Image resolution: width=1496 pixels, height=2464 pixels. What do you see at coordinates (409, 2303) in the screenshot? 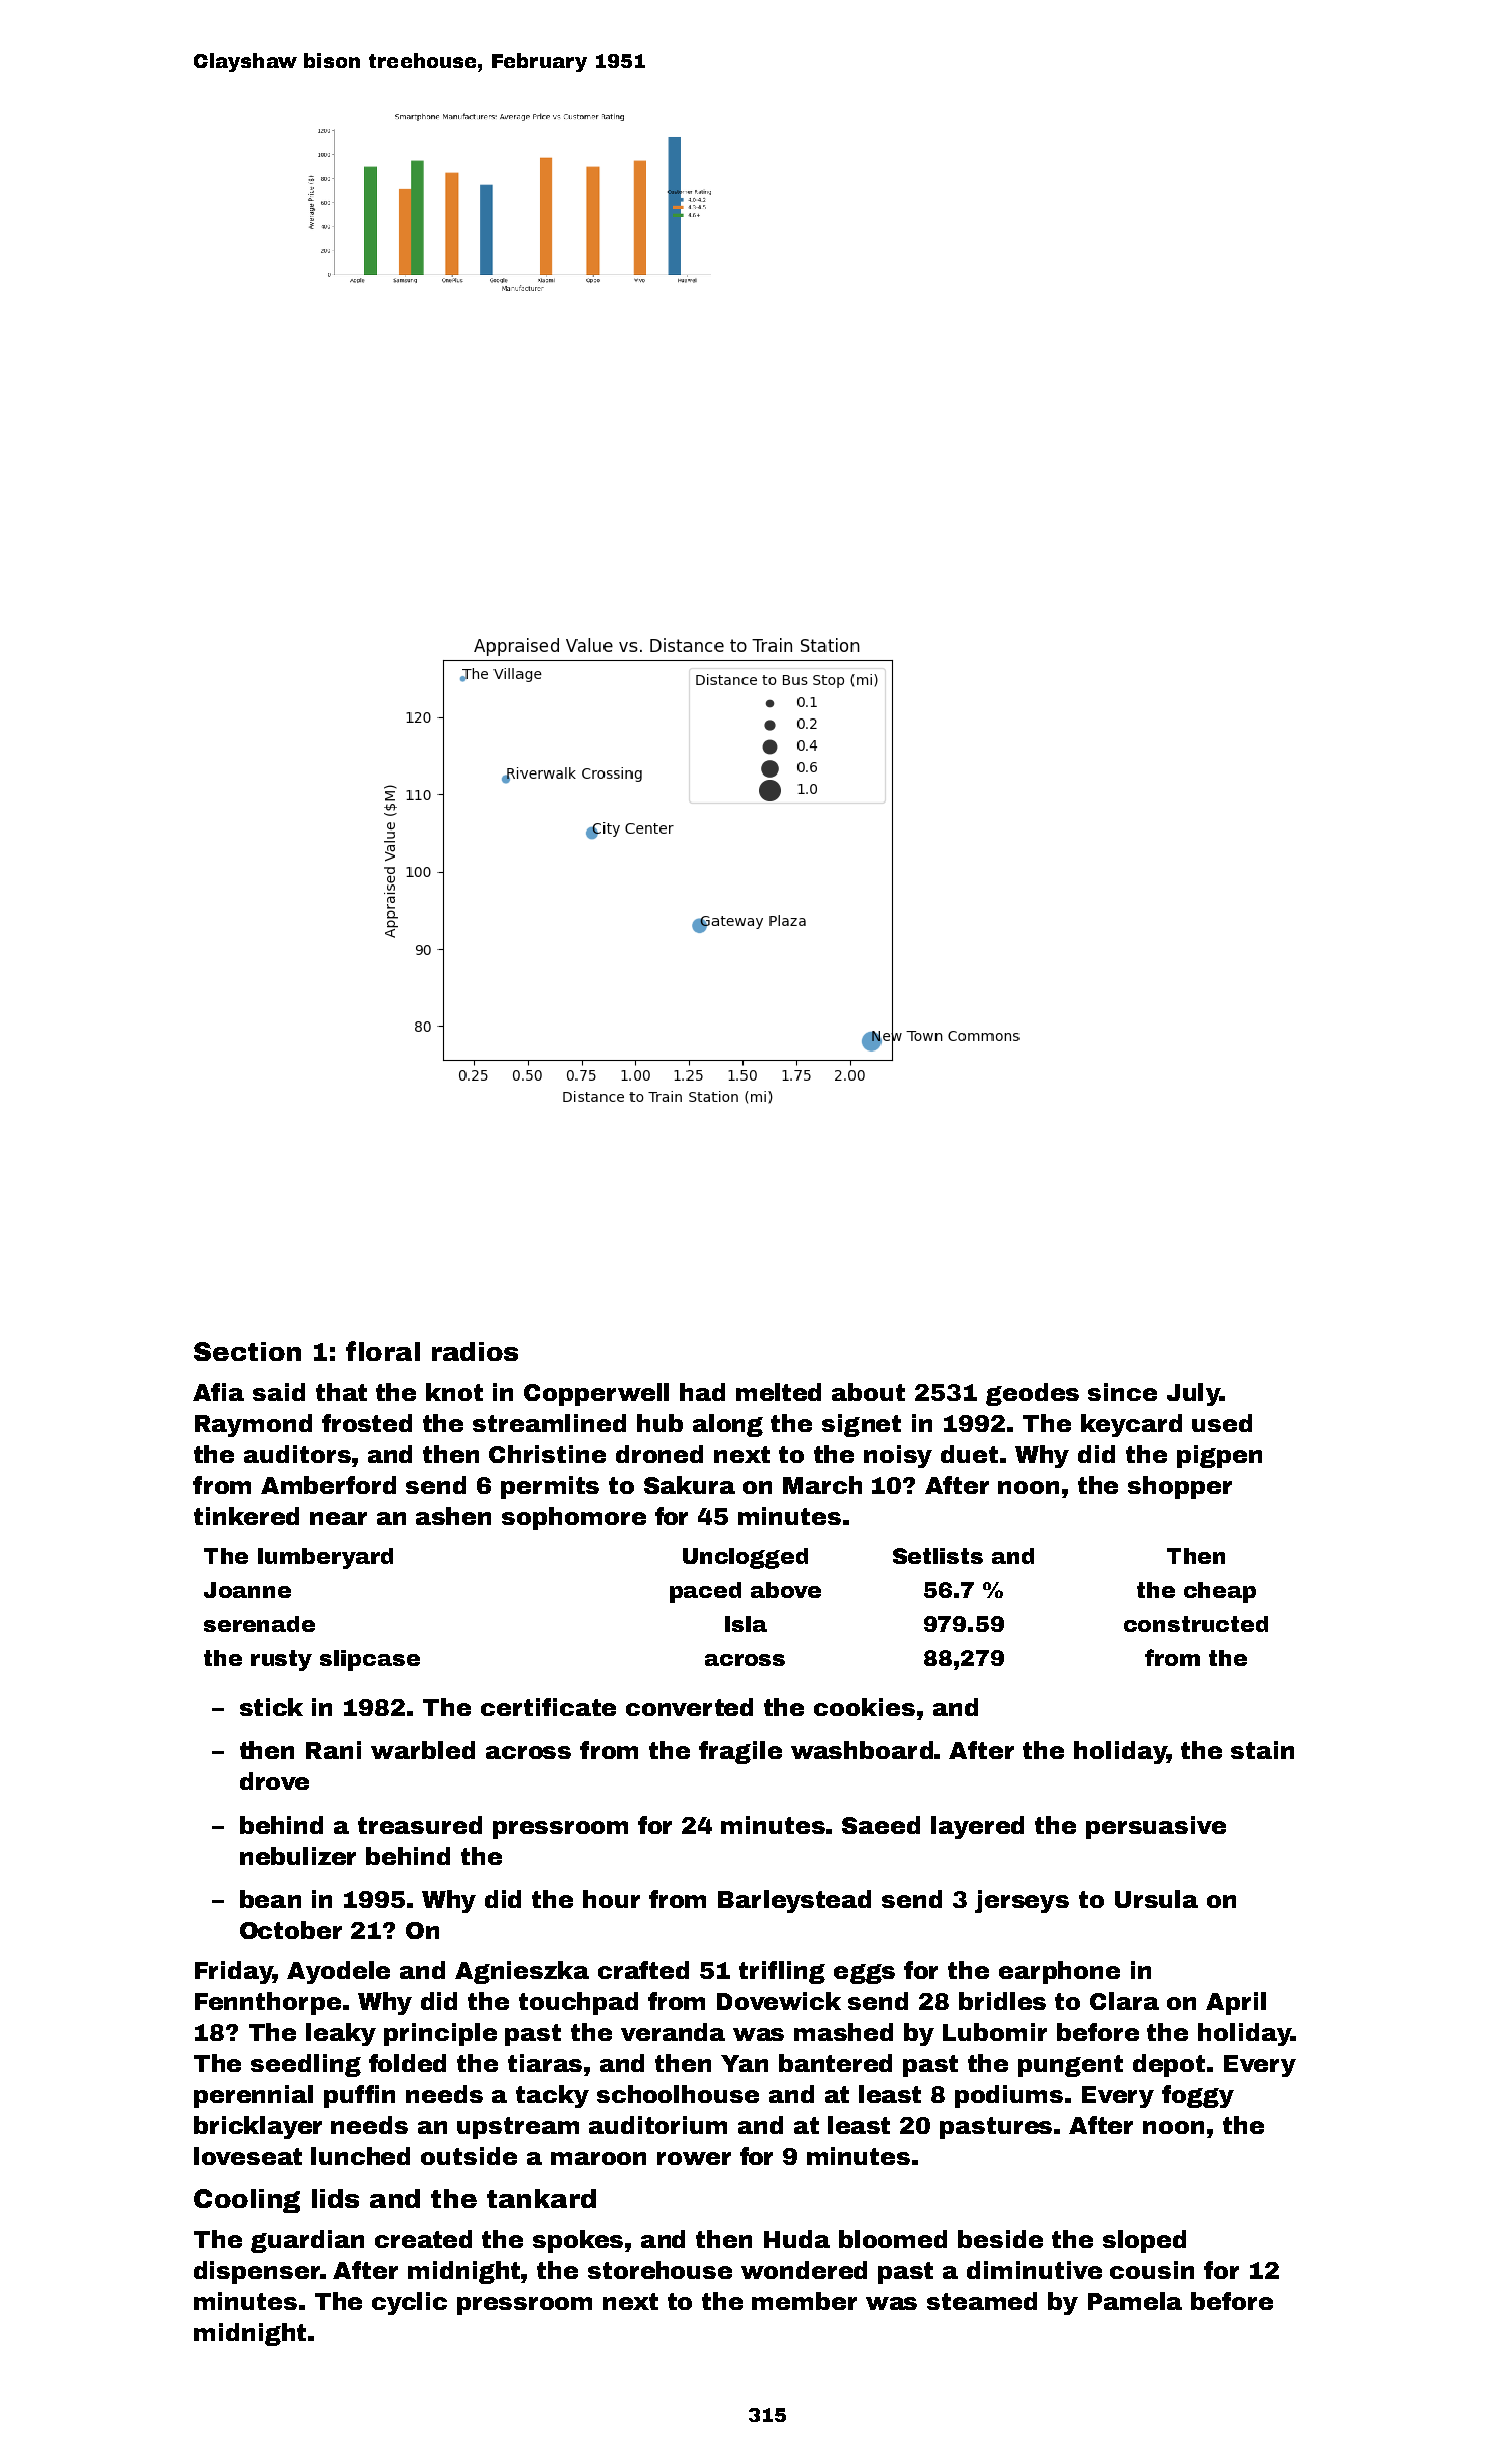
I see `cyclic` at bounding box center [409, 2303].
